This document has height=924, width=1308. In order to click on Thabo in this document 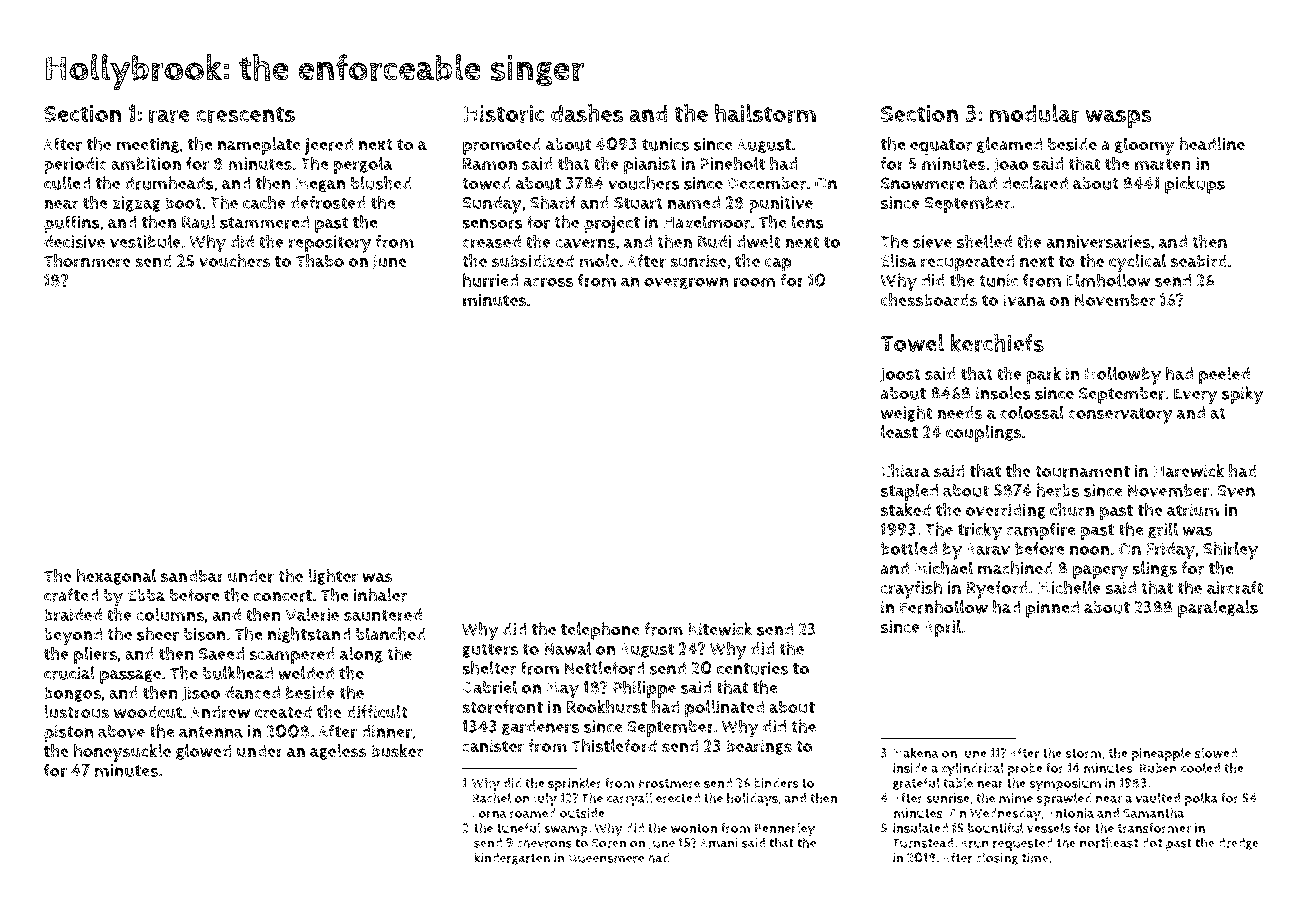, I will do `click(320, 261)`.
